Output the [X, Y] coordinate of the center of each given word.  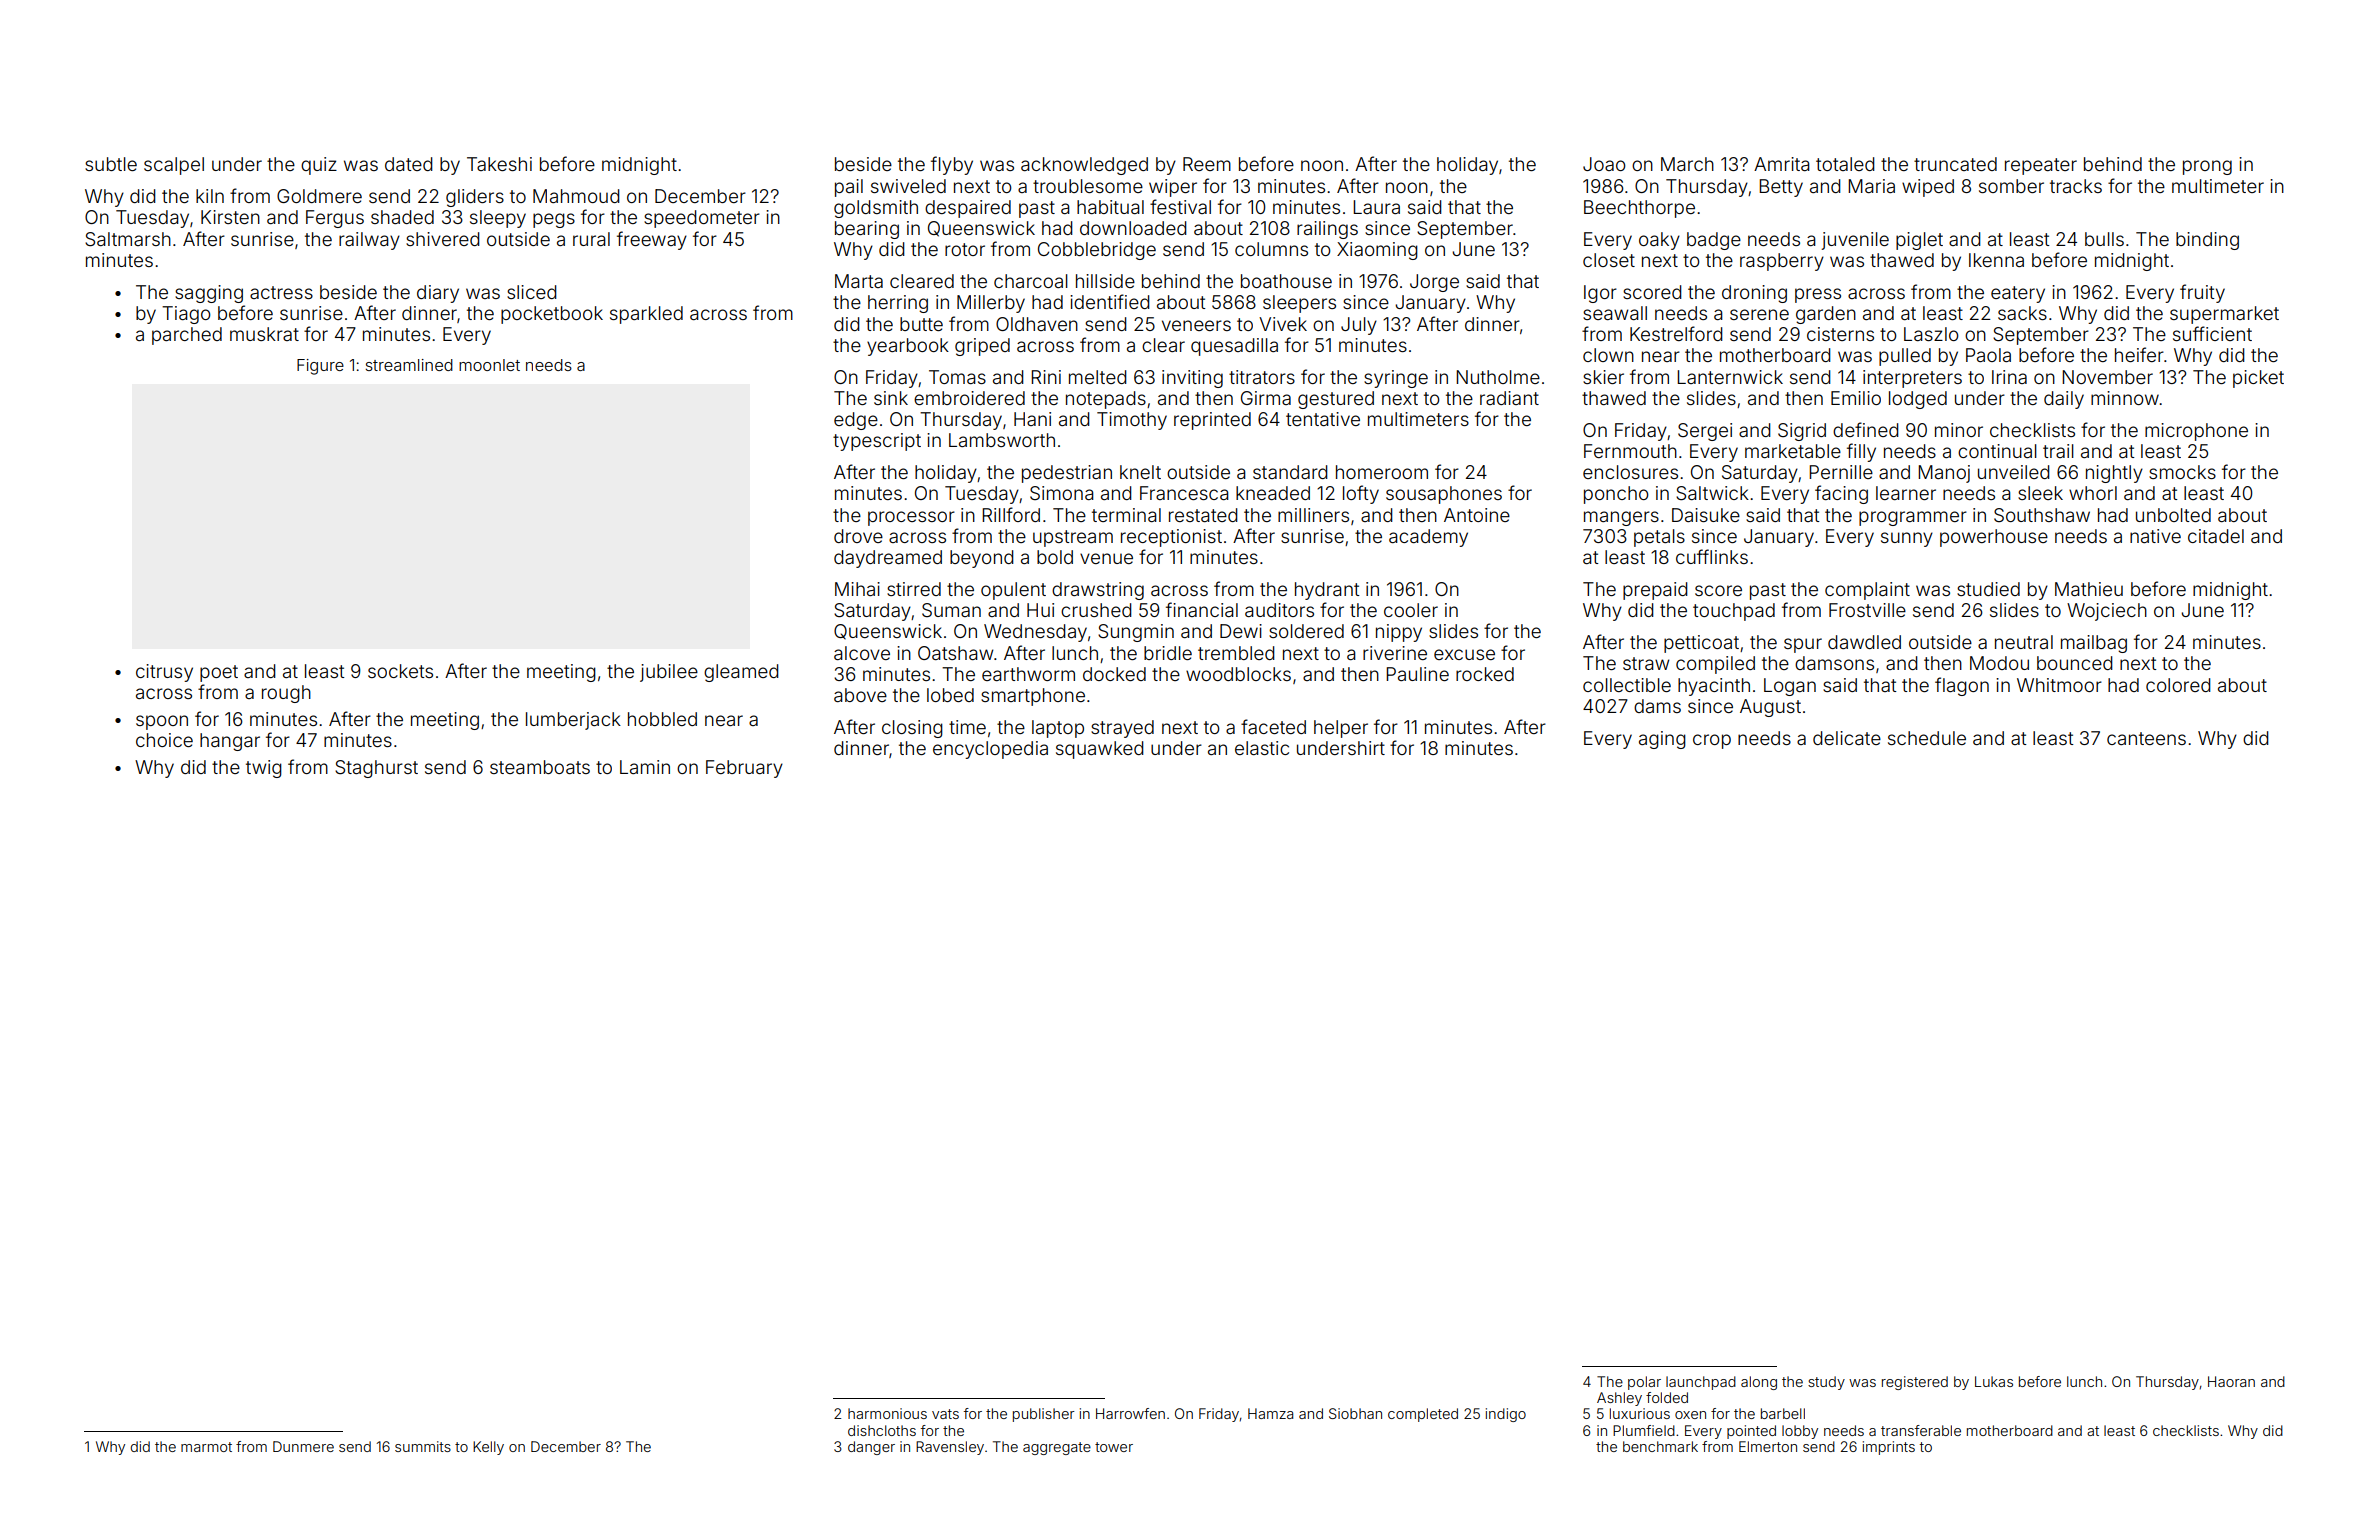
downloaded [1133, 228]
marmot [206, 1447]
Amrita [1782, 164]
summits [423, 1446]
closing [912, 729]
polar [1644, 1383]
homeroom [1382, 472]
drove [858, 536]
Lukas [1994, 1381]
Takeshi [499, 164]
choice [164, 740]
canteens [2146, 738]
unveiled [2014, 472]
